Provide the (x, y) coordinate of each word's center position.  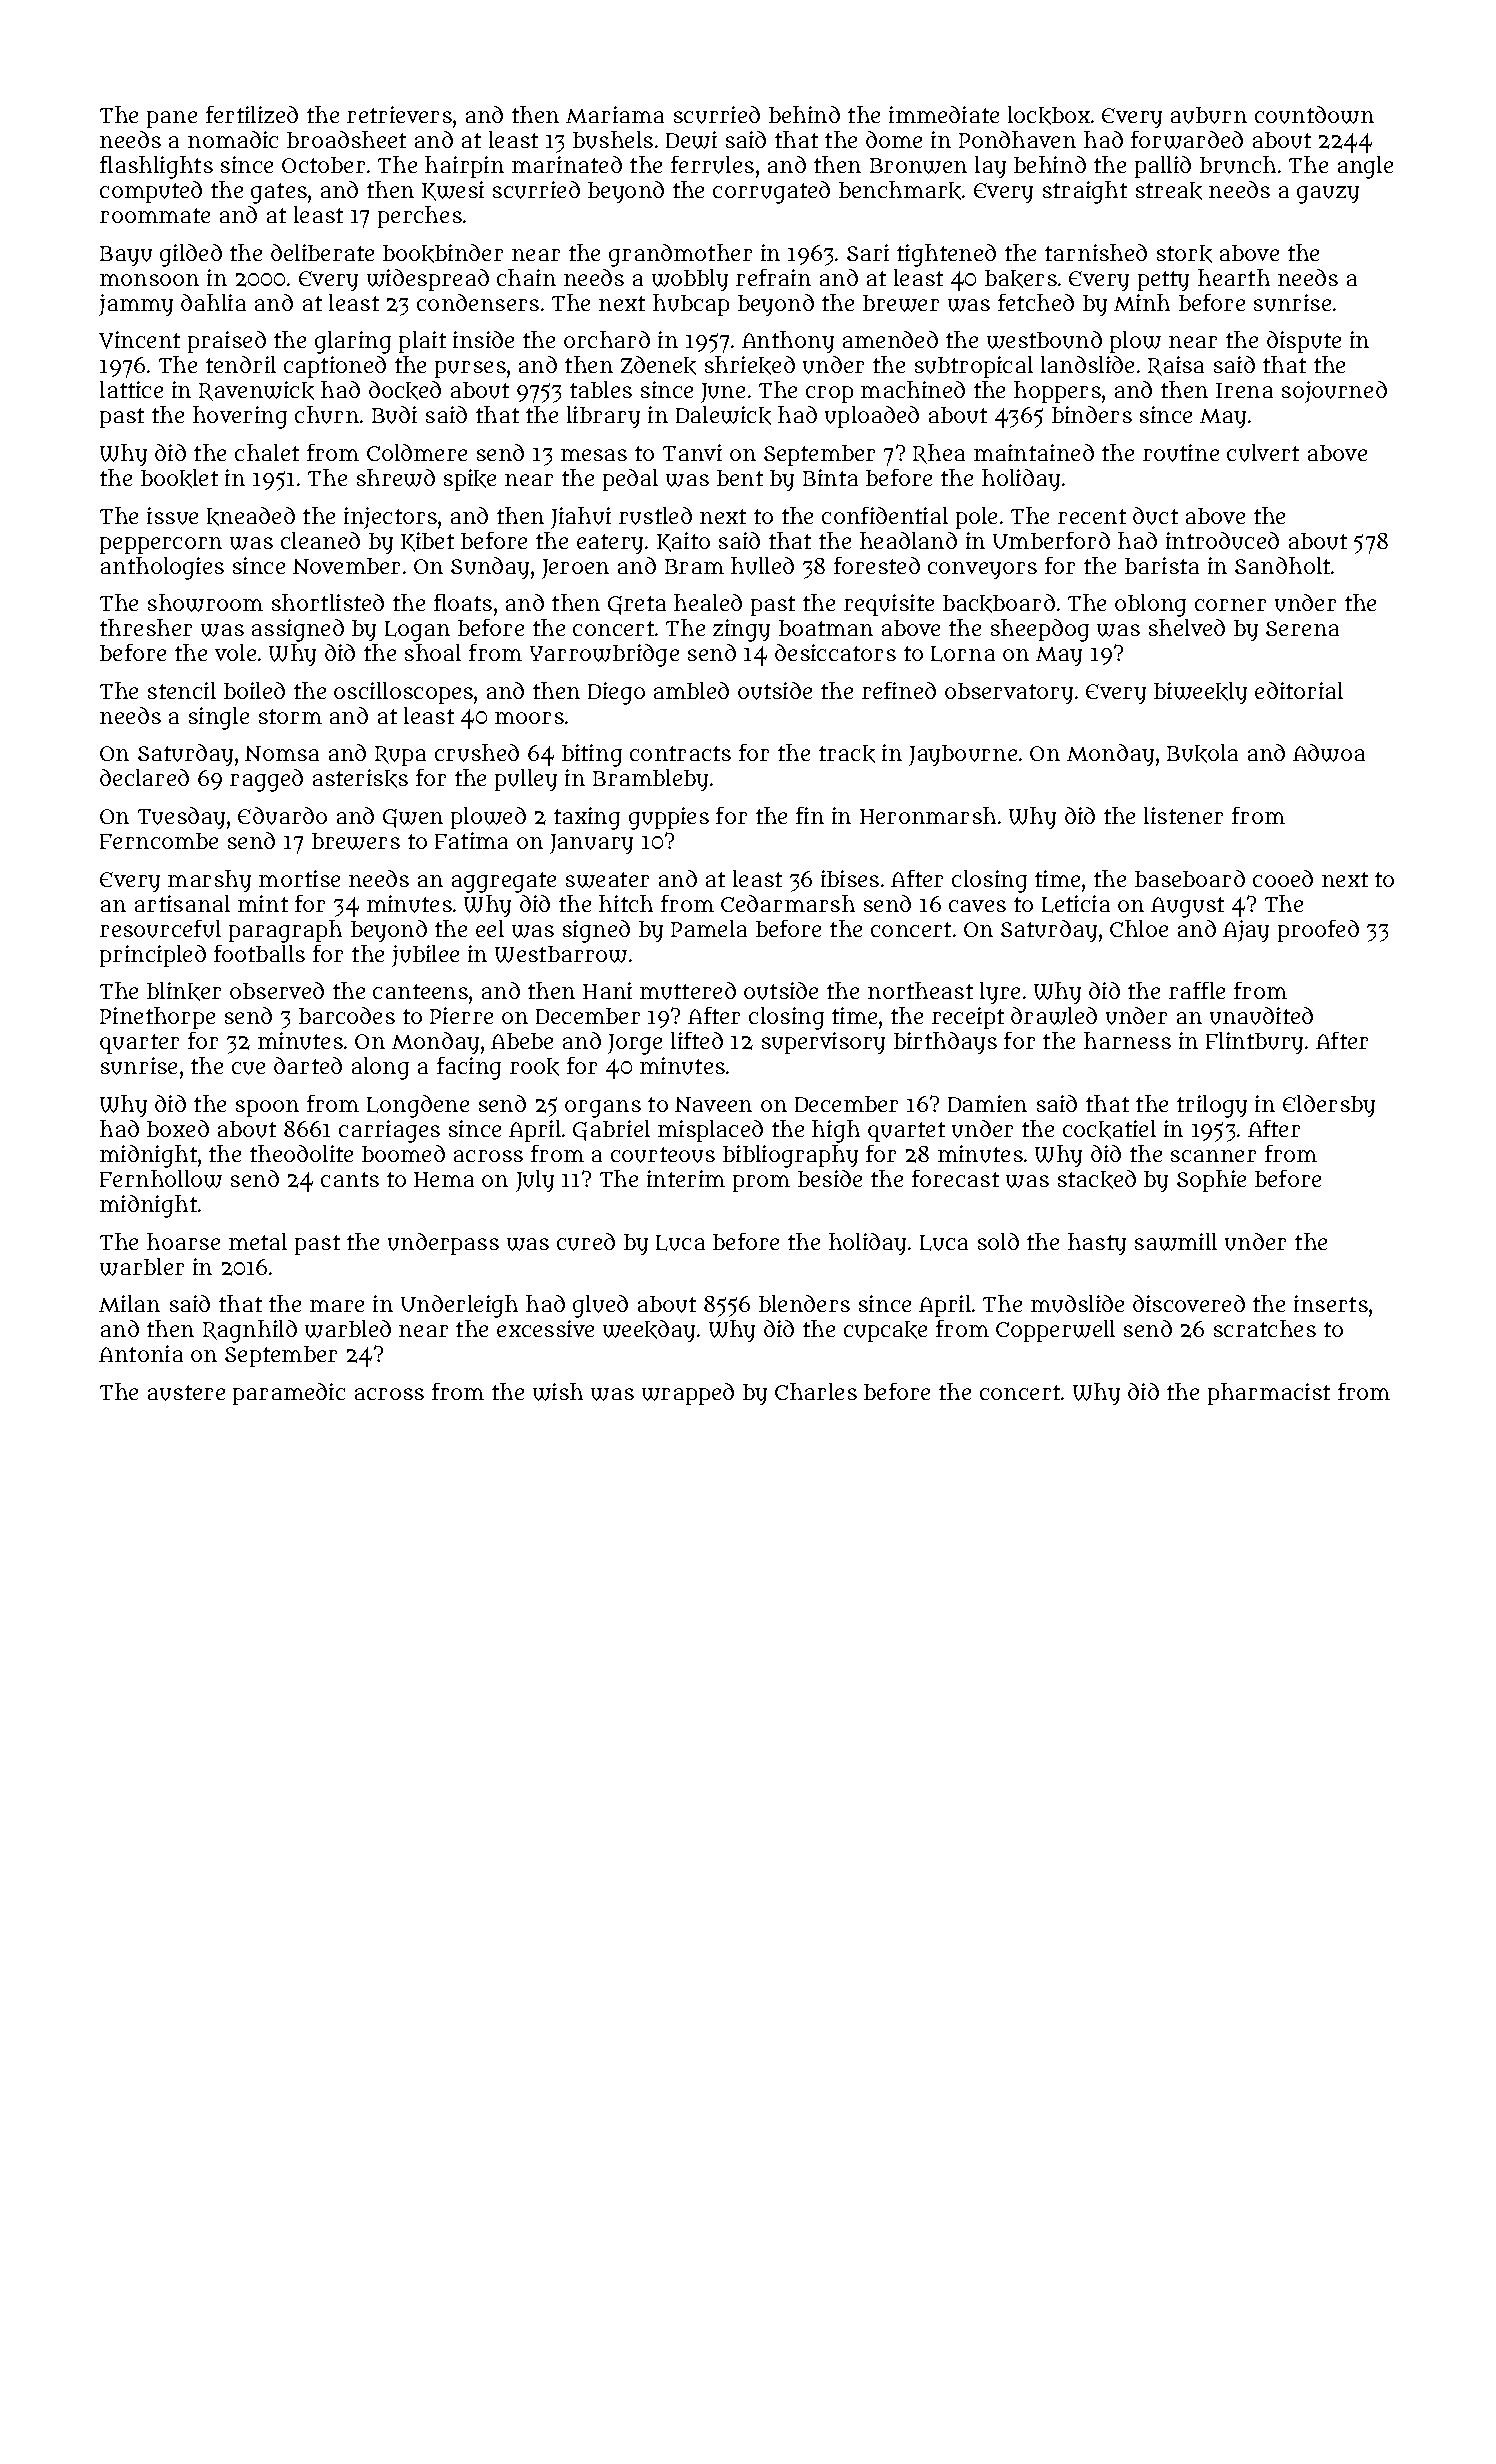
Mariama (615, 114)
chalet (267, 452)
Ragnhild (250, 1331)
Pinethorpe (157, 1018)
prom (761, 1183)
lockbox (1049, 115)
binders (1092, 414)
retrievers (399, 114)
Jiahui (581, 518)
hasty (1097, 1244)
